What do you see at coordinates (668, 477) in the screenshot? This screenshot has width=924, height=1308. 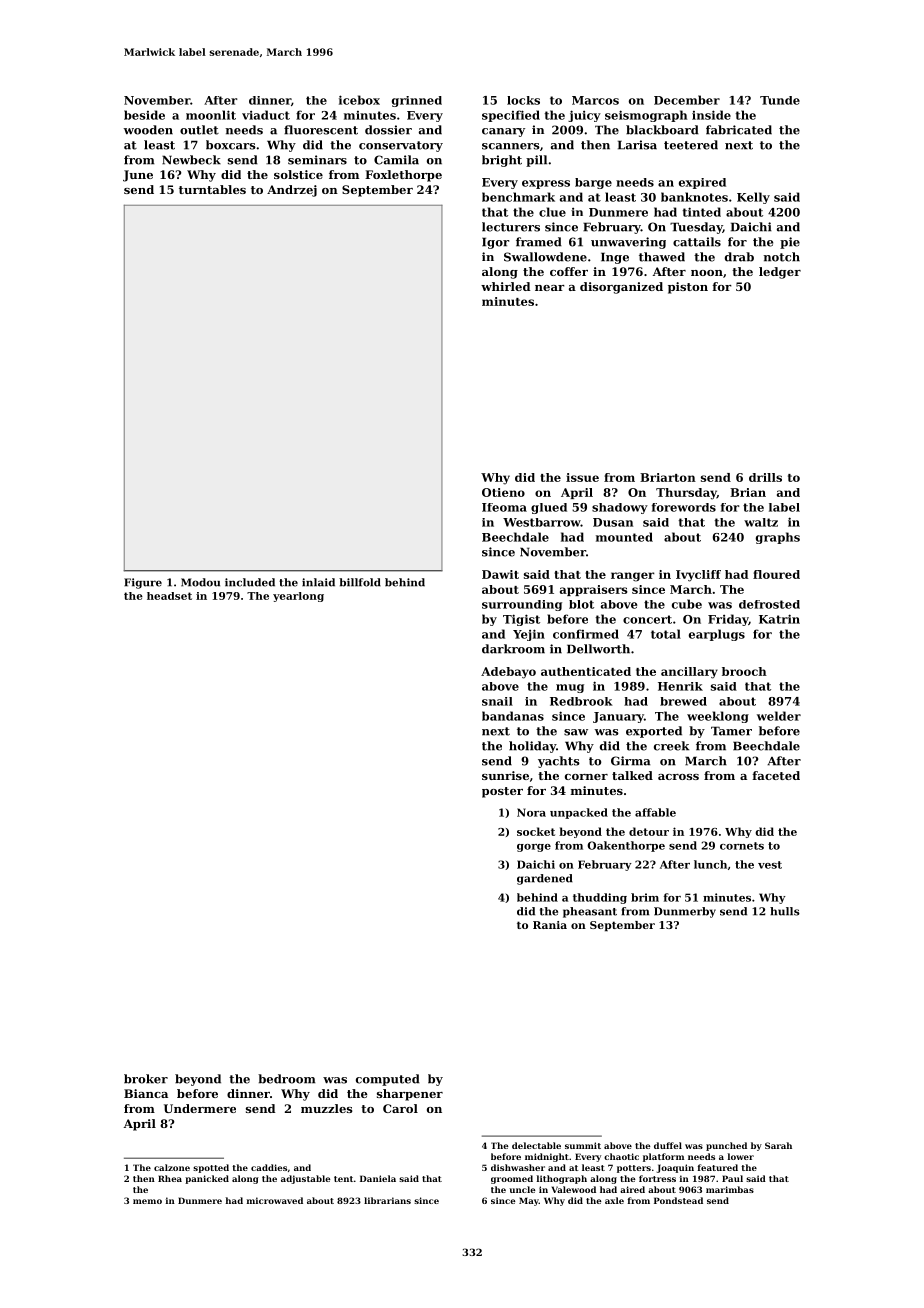 I see `Briarton` at bounding box center [668, 477].
